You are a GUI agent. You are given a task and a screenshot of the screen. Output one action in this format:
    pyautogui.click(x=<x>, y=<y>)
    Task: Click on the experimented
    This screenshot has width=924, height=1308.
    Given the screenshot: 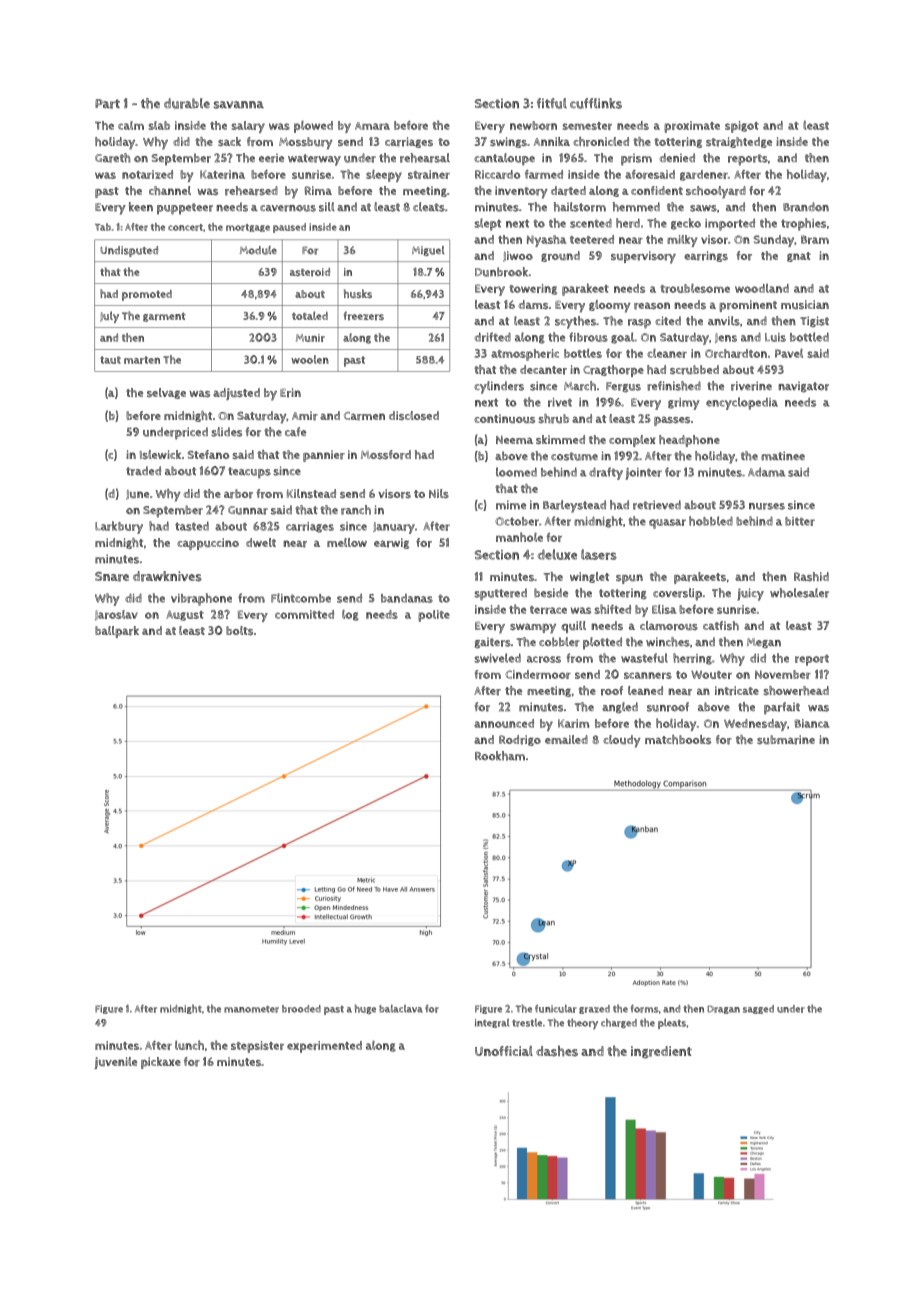 What is the action you would take?
    pyautogui.click(x=324, y=1047)
